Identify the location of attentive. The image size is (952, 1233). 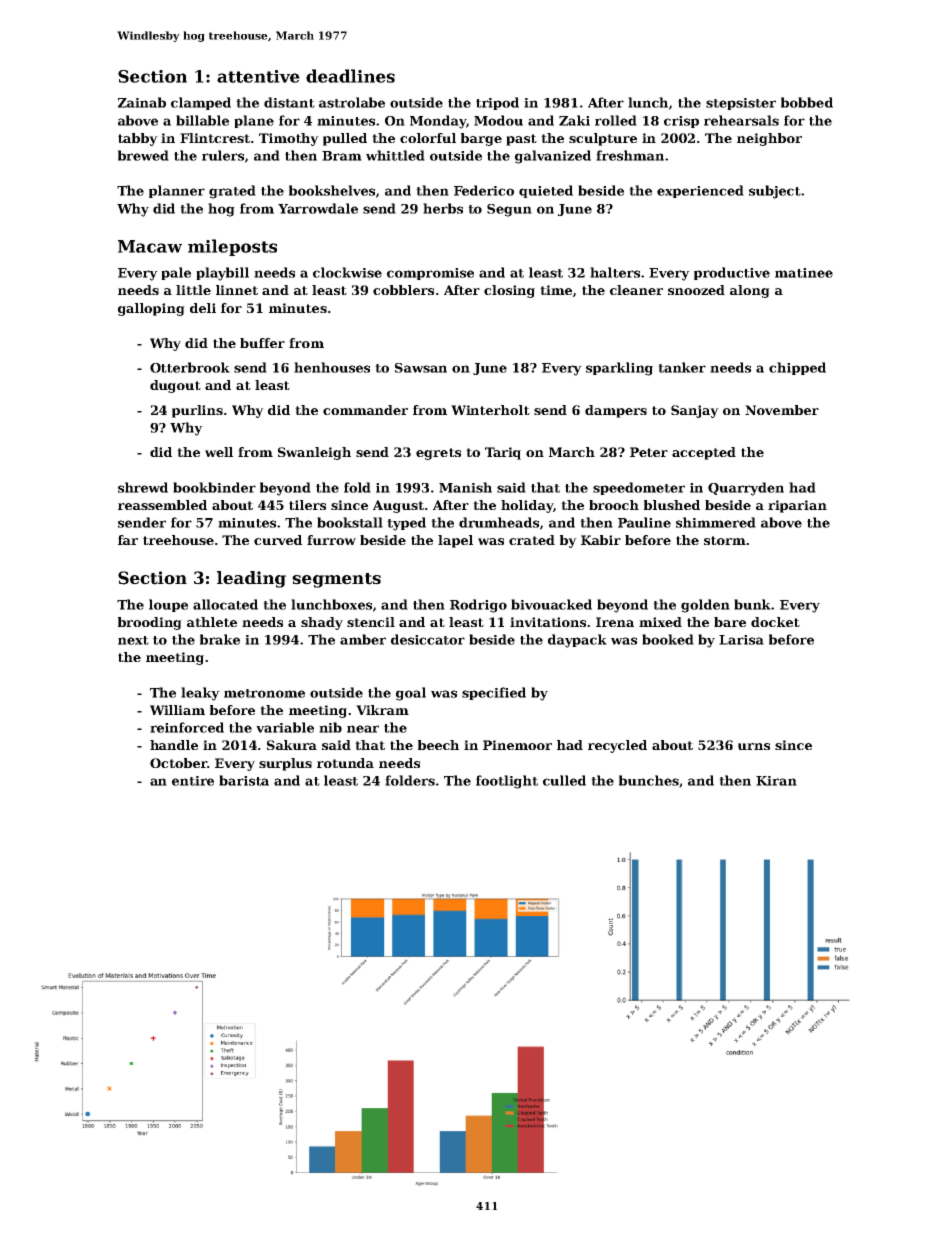
(258, 76).
